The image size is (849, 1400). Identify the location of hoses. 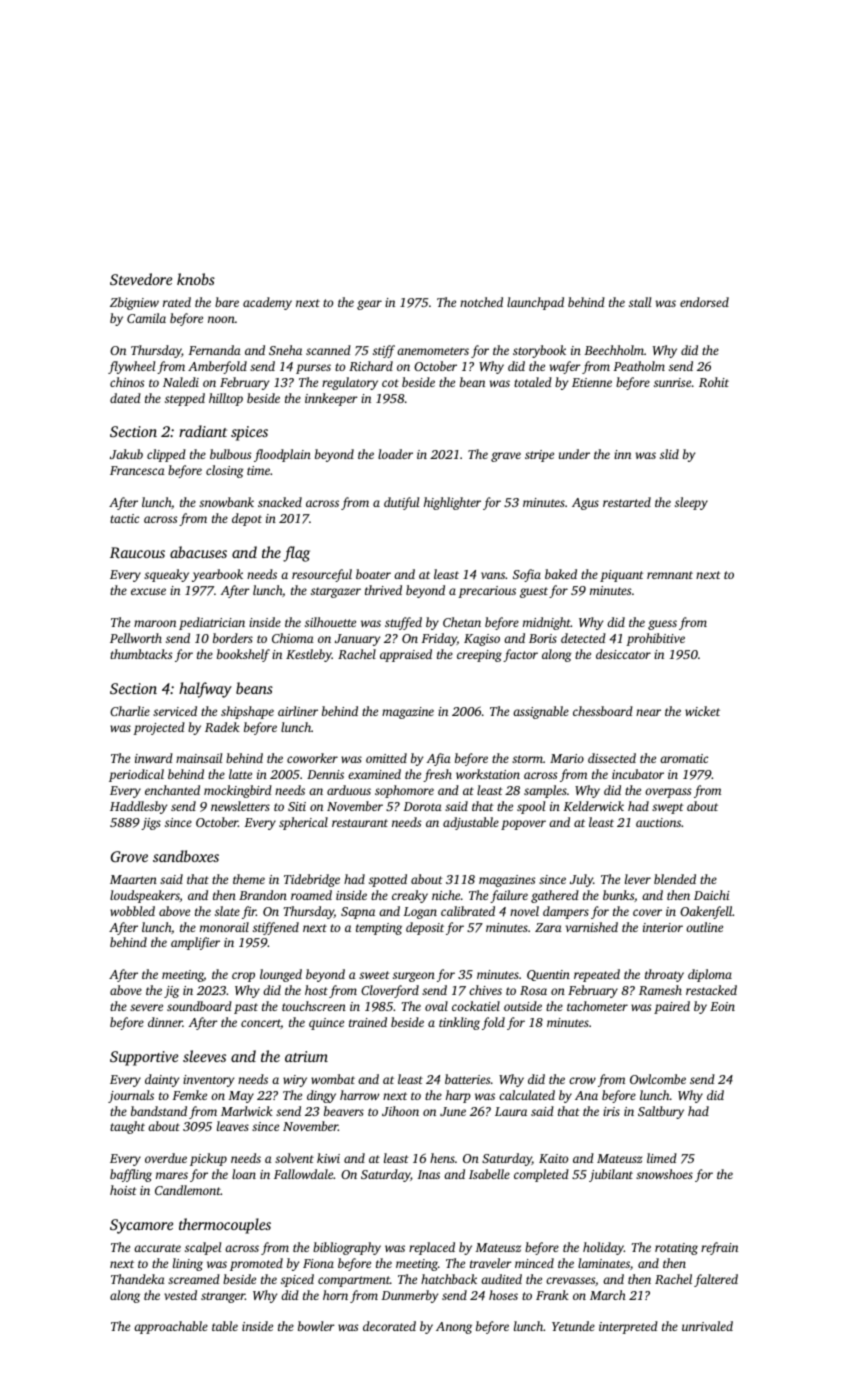
(503, 1295).
